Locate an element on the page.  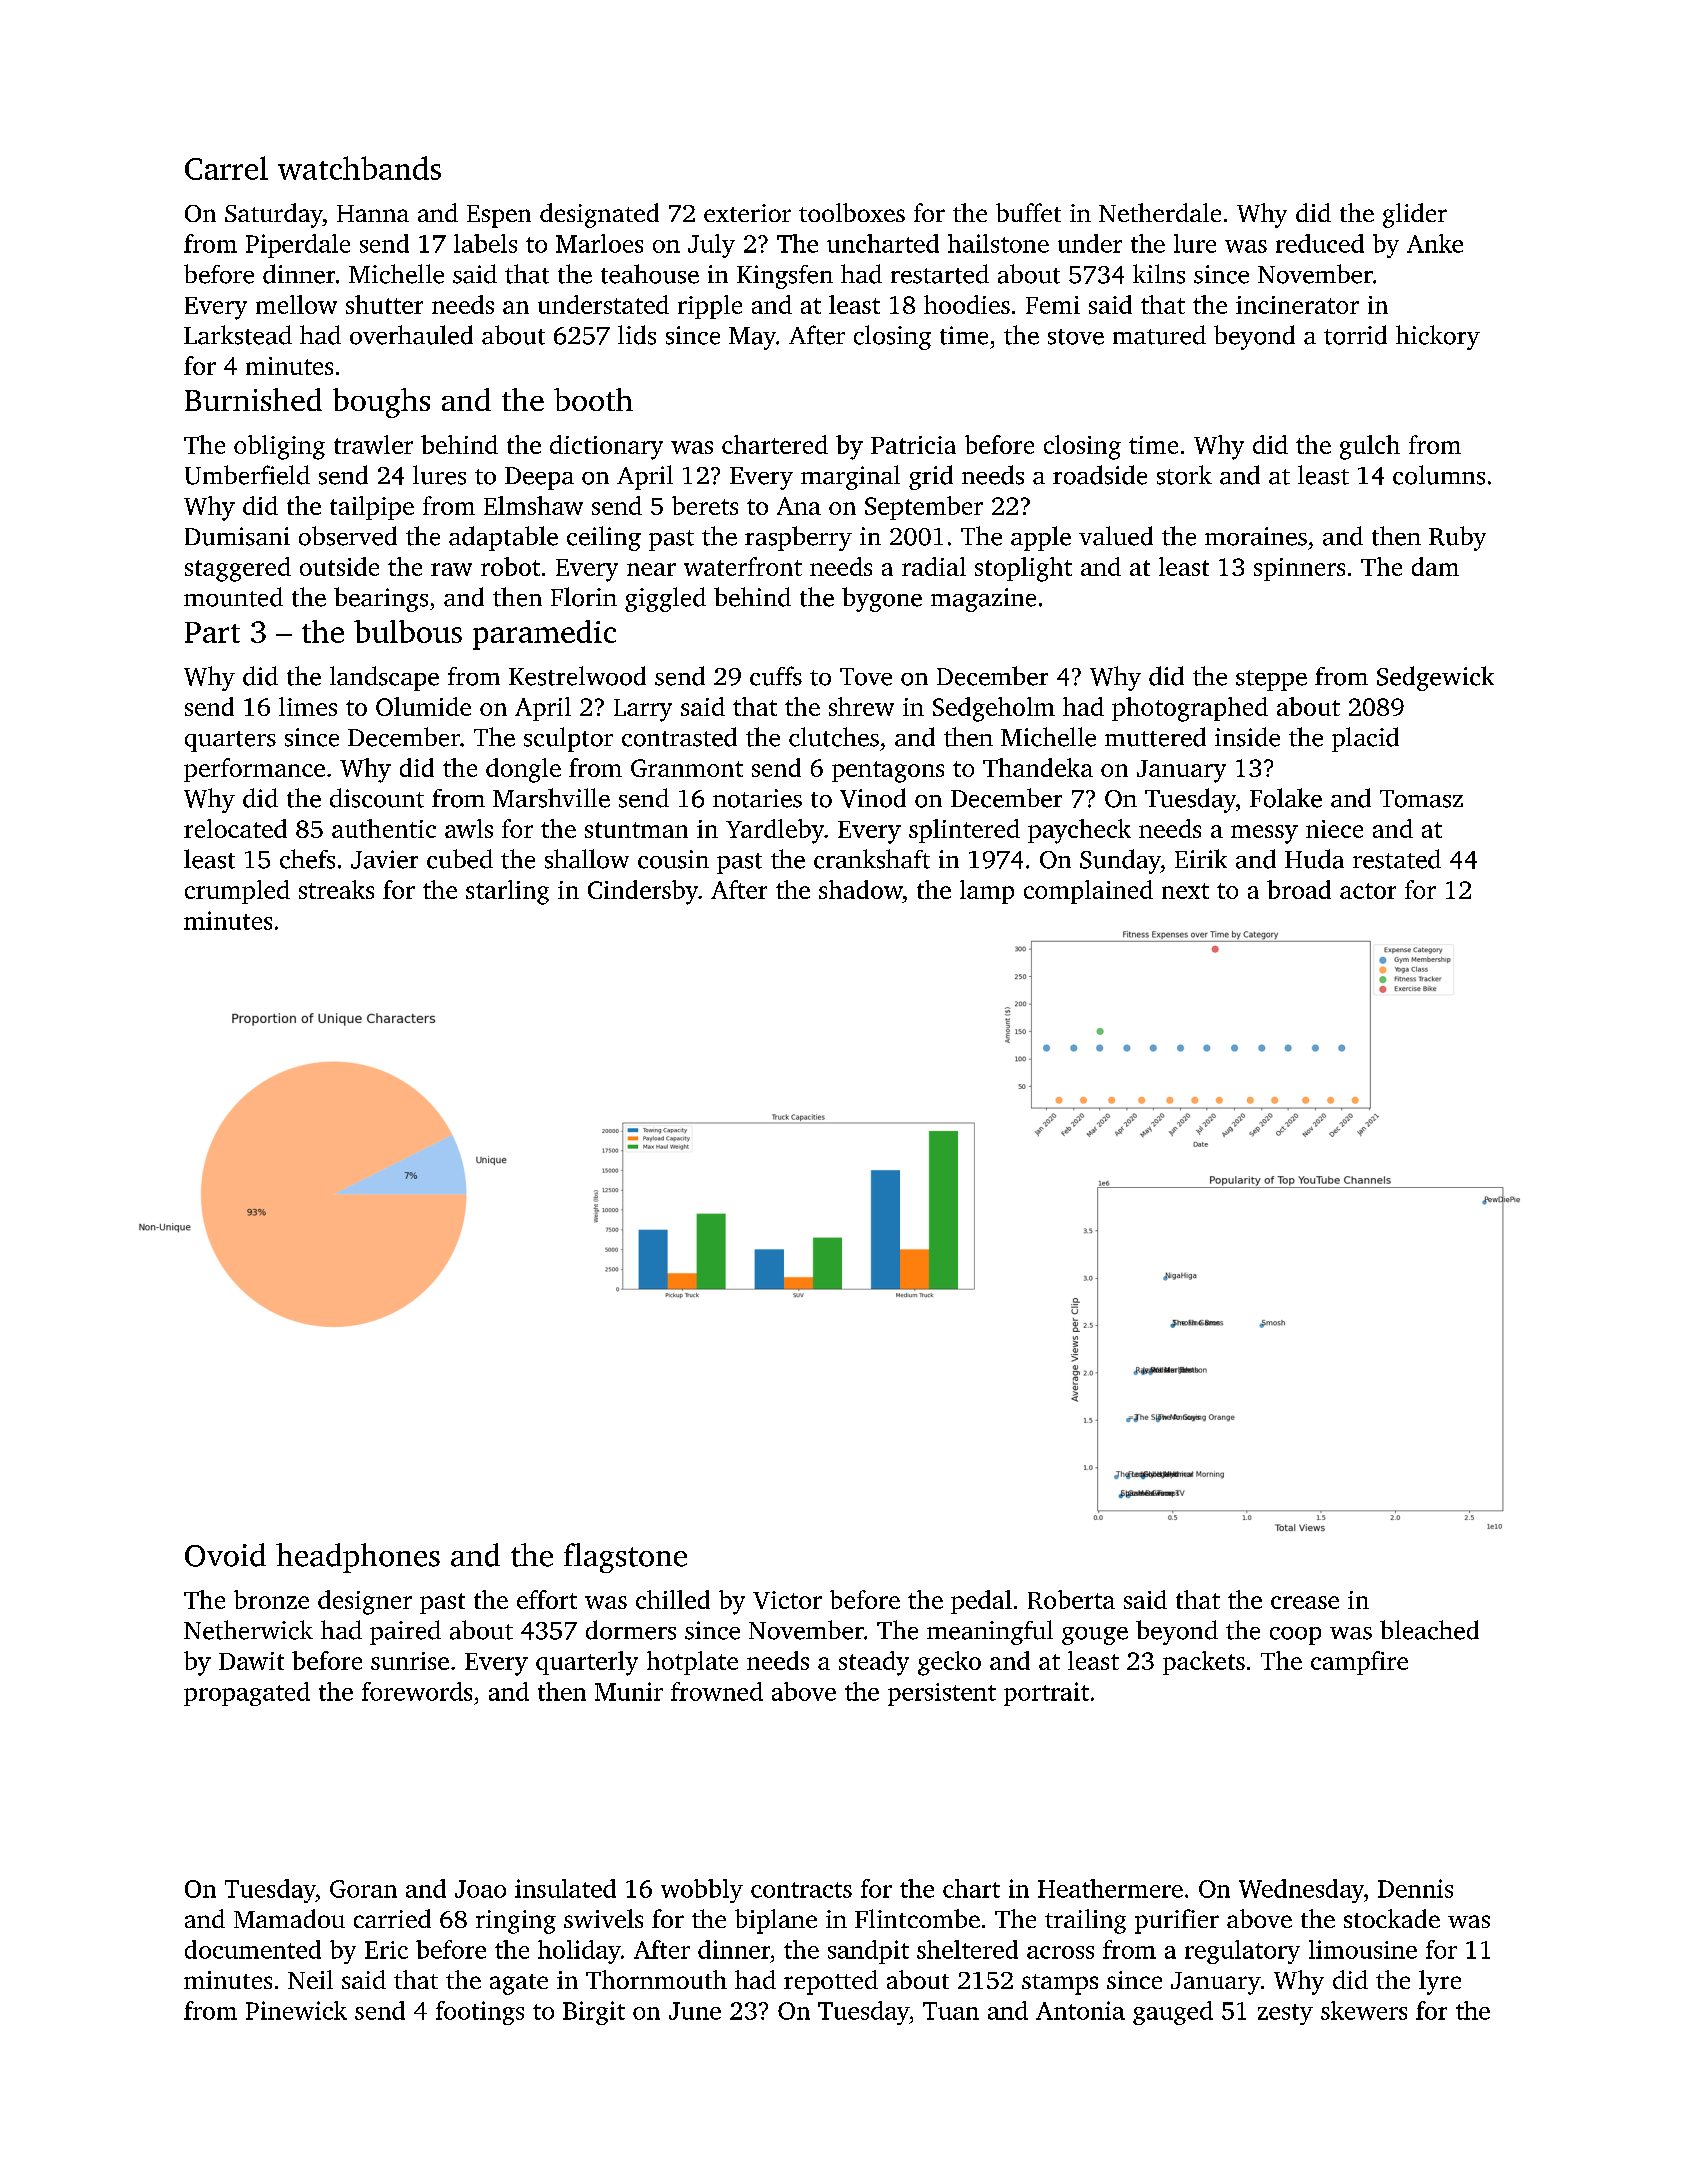
sheltered is located at coordinates (967, 1949).
